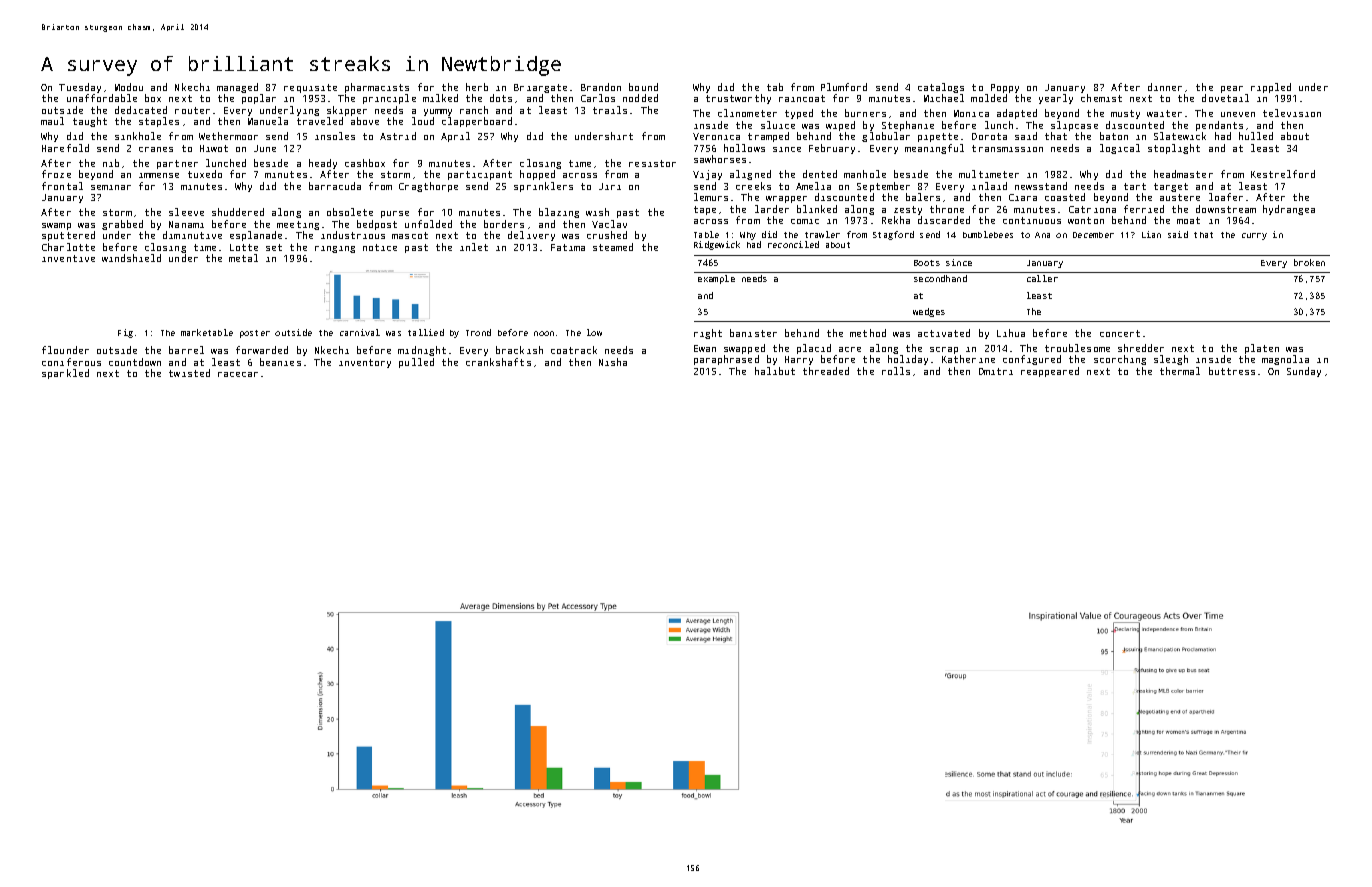 This screenshot has width=1372, height=887. I want to click on Plumford, so click(844, 87).
